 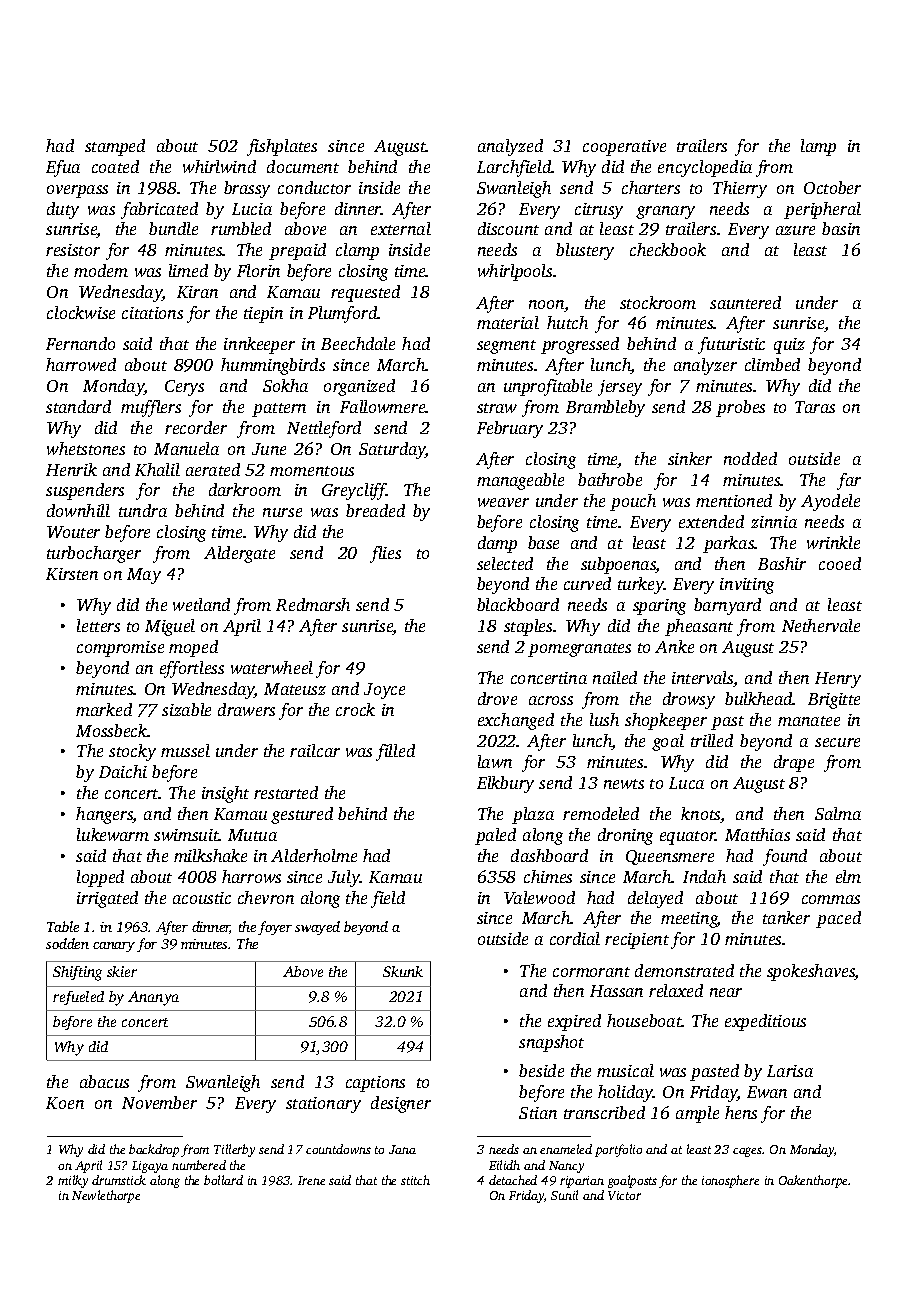 What do you see at coordinates (98, 625) in the screenshot?
I see `letters` at bounding box center [98, 625].
